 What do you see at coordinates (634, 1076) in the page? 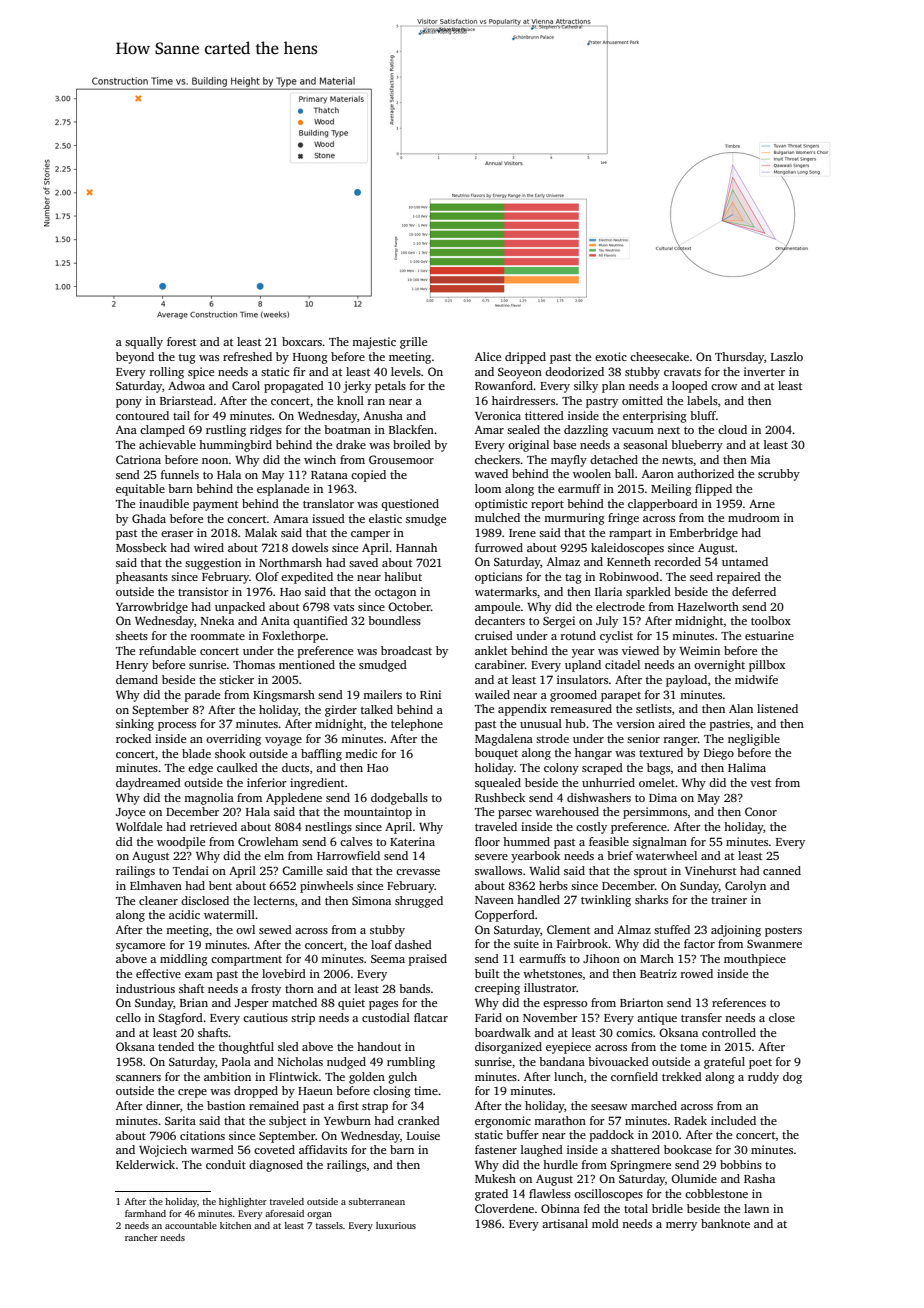
I see `cornfield` at bounding box center [634, 1076].
